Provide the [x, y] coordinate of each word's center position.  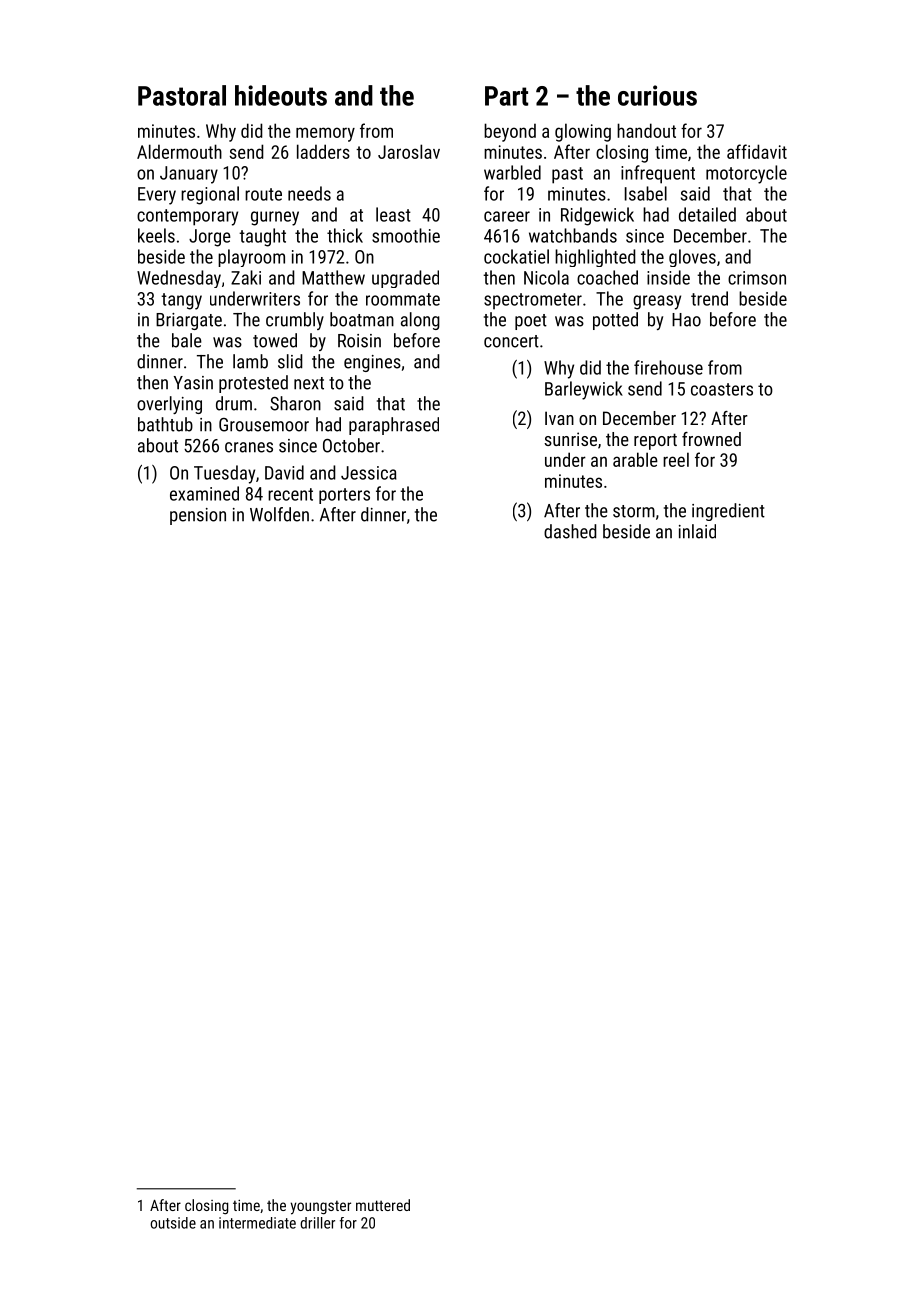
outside [173, 1223]
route [263, 194]
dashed [570, 531]
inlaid [697, 531]
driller [317, 1223]
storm [634, 511]
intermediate [257, 1223]
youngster [321, 1207]
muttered [383, 1205]
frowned [711, 439]
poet [531, 322]
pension [198, 516]
